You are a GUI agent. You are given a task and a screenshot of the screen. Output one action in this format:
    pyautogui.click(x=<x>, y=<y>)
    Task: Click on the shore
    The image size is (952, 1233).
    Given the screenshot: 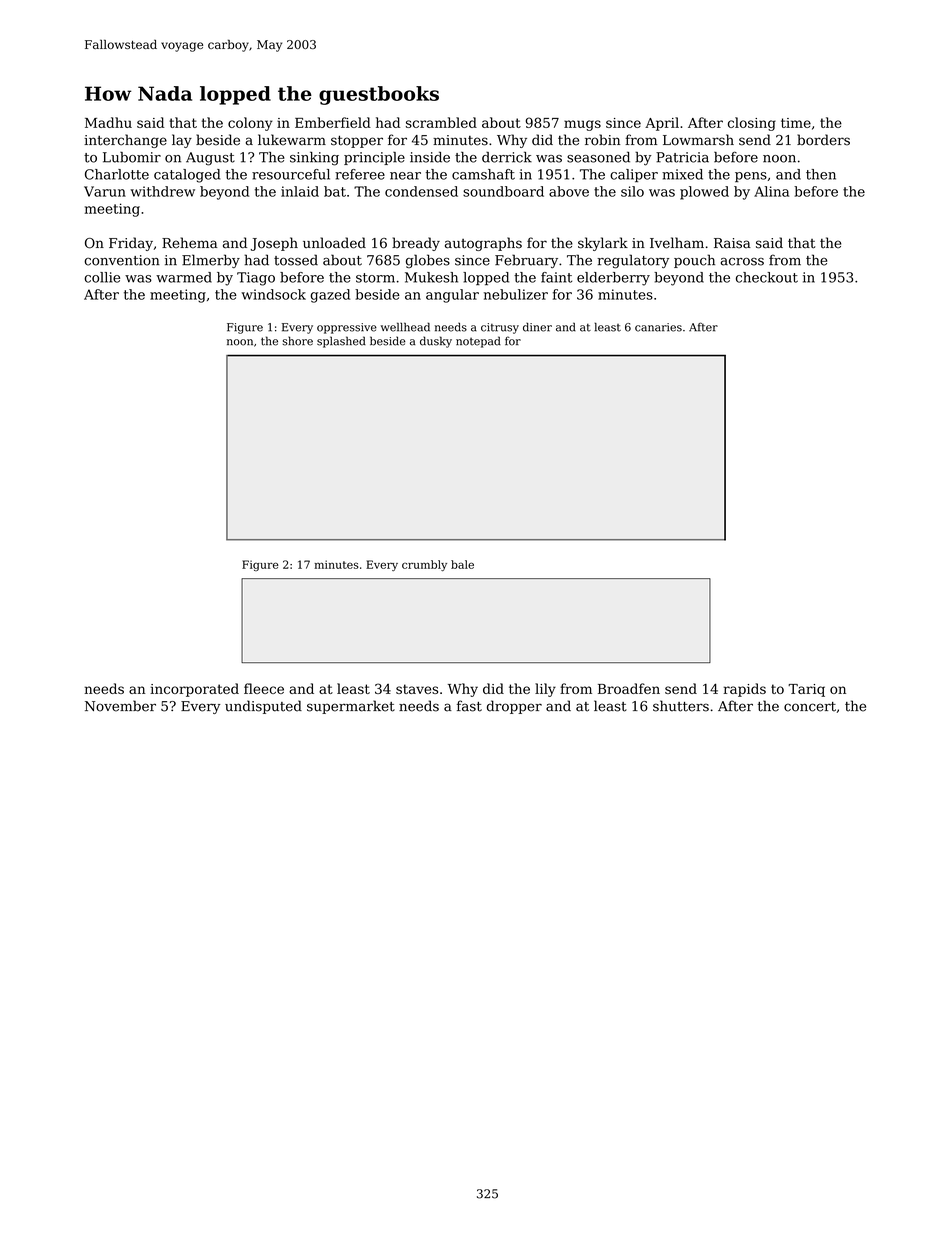 What is the action you would take?
    pyautogui.click(x=298, y=341)
